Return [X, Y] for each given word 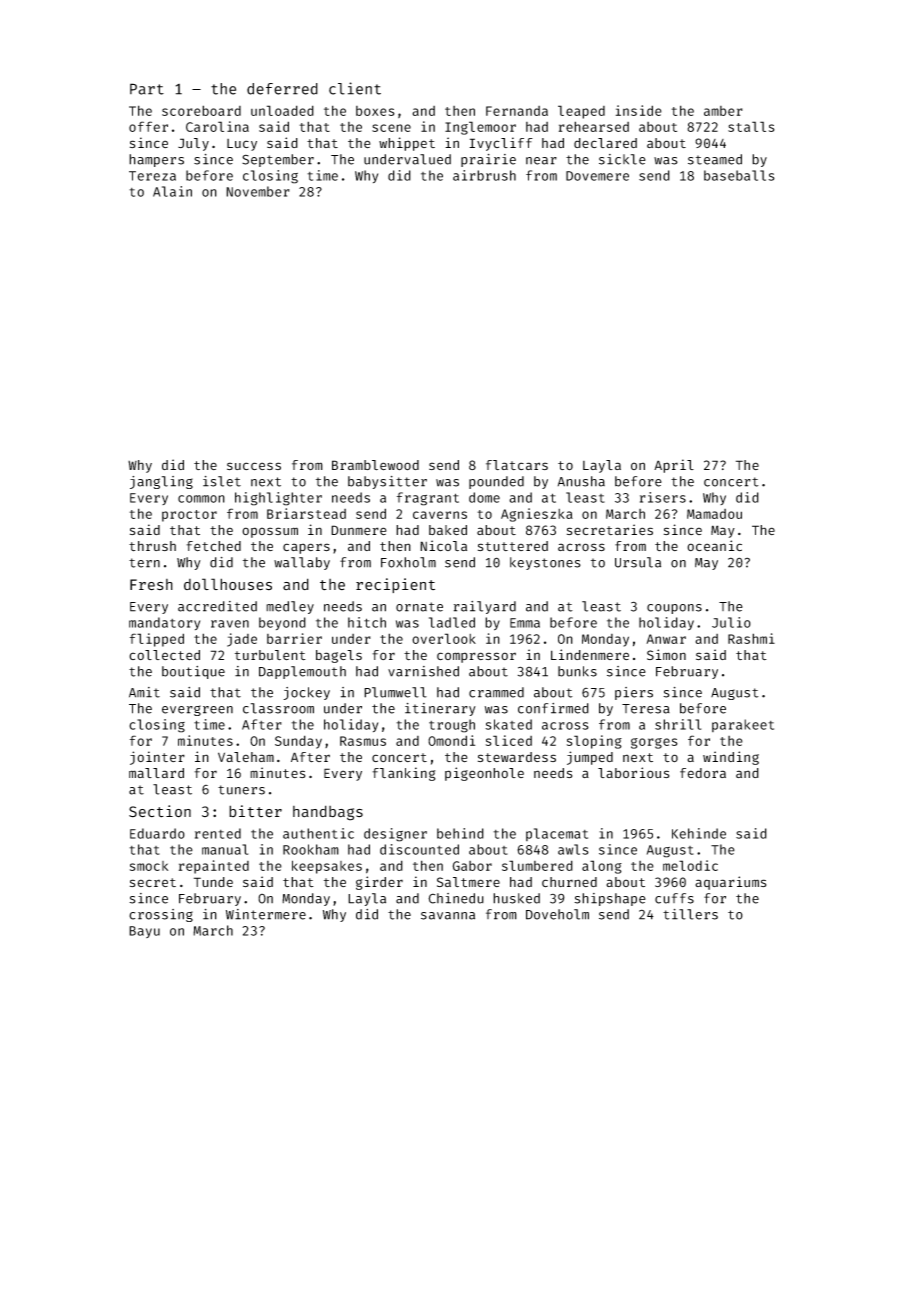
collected [164, 655]
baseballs [739, 175]
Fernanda [517, 111]
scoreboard [201, 110]
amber [723, 111]
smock [149, 866]
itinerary [440, 709]
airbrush [484, 175]
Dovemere [597, 176]
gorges [654, 743]
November [258, 191]
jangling [161, 482]
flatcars [517, 465]
